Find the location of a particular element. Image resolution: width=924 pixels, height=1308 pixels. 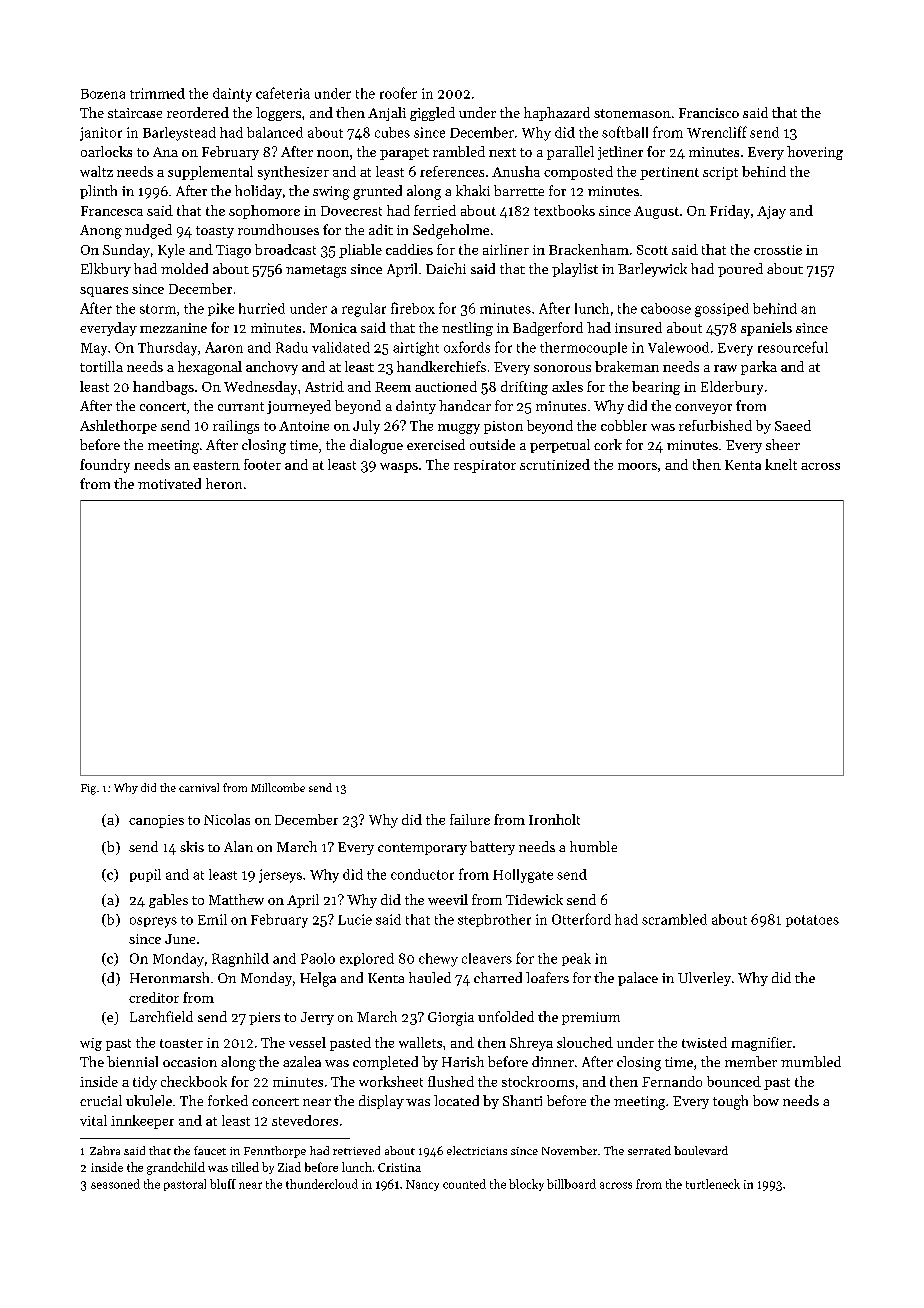

turtleneck is located at coordinates (713, 1184).
